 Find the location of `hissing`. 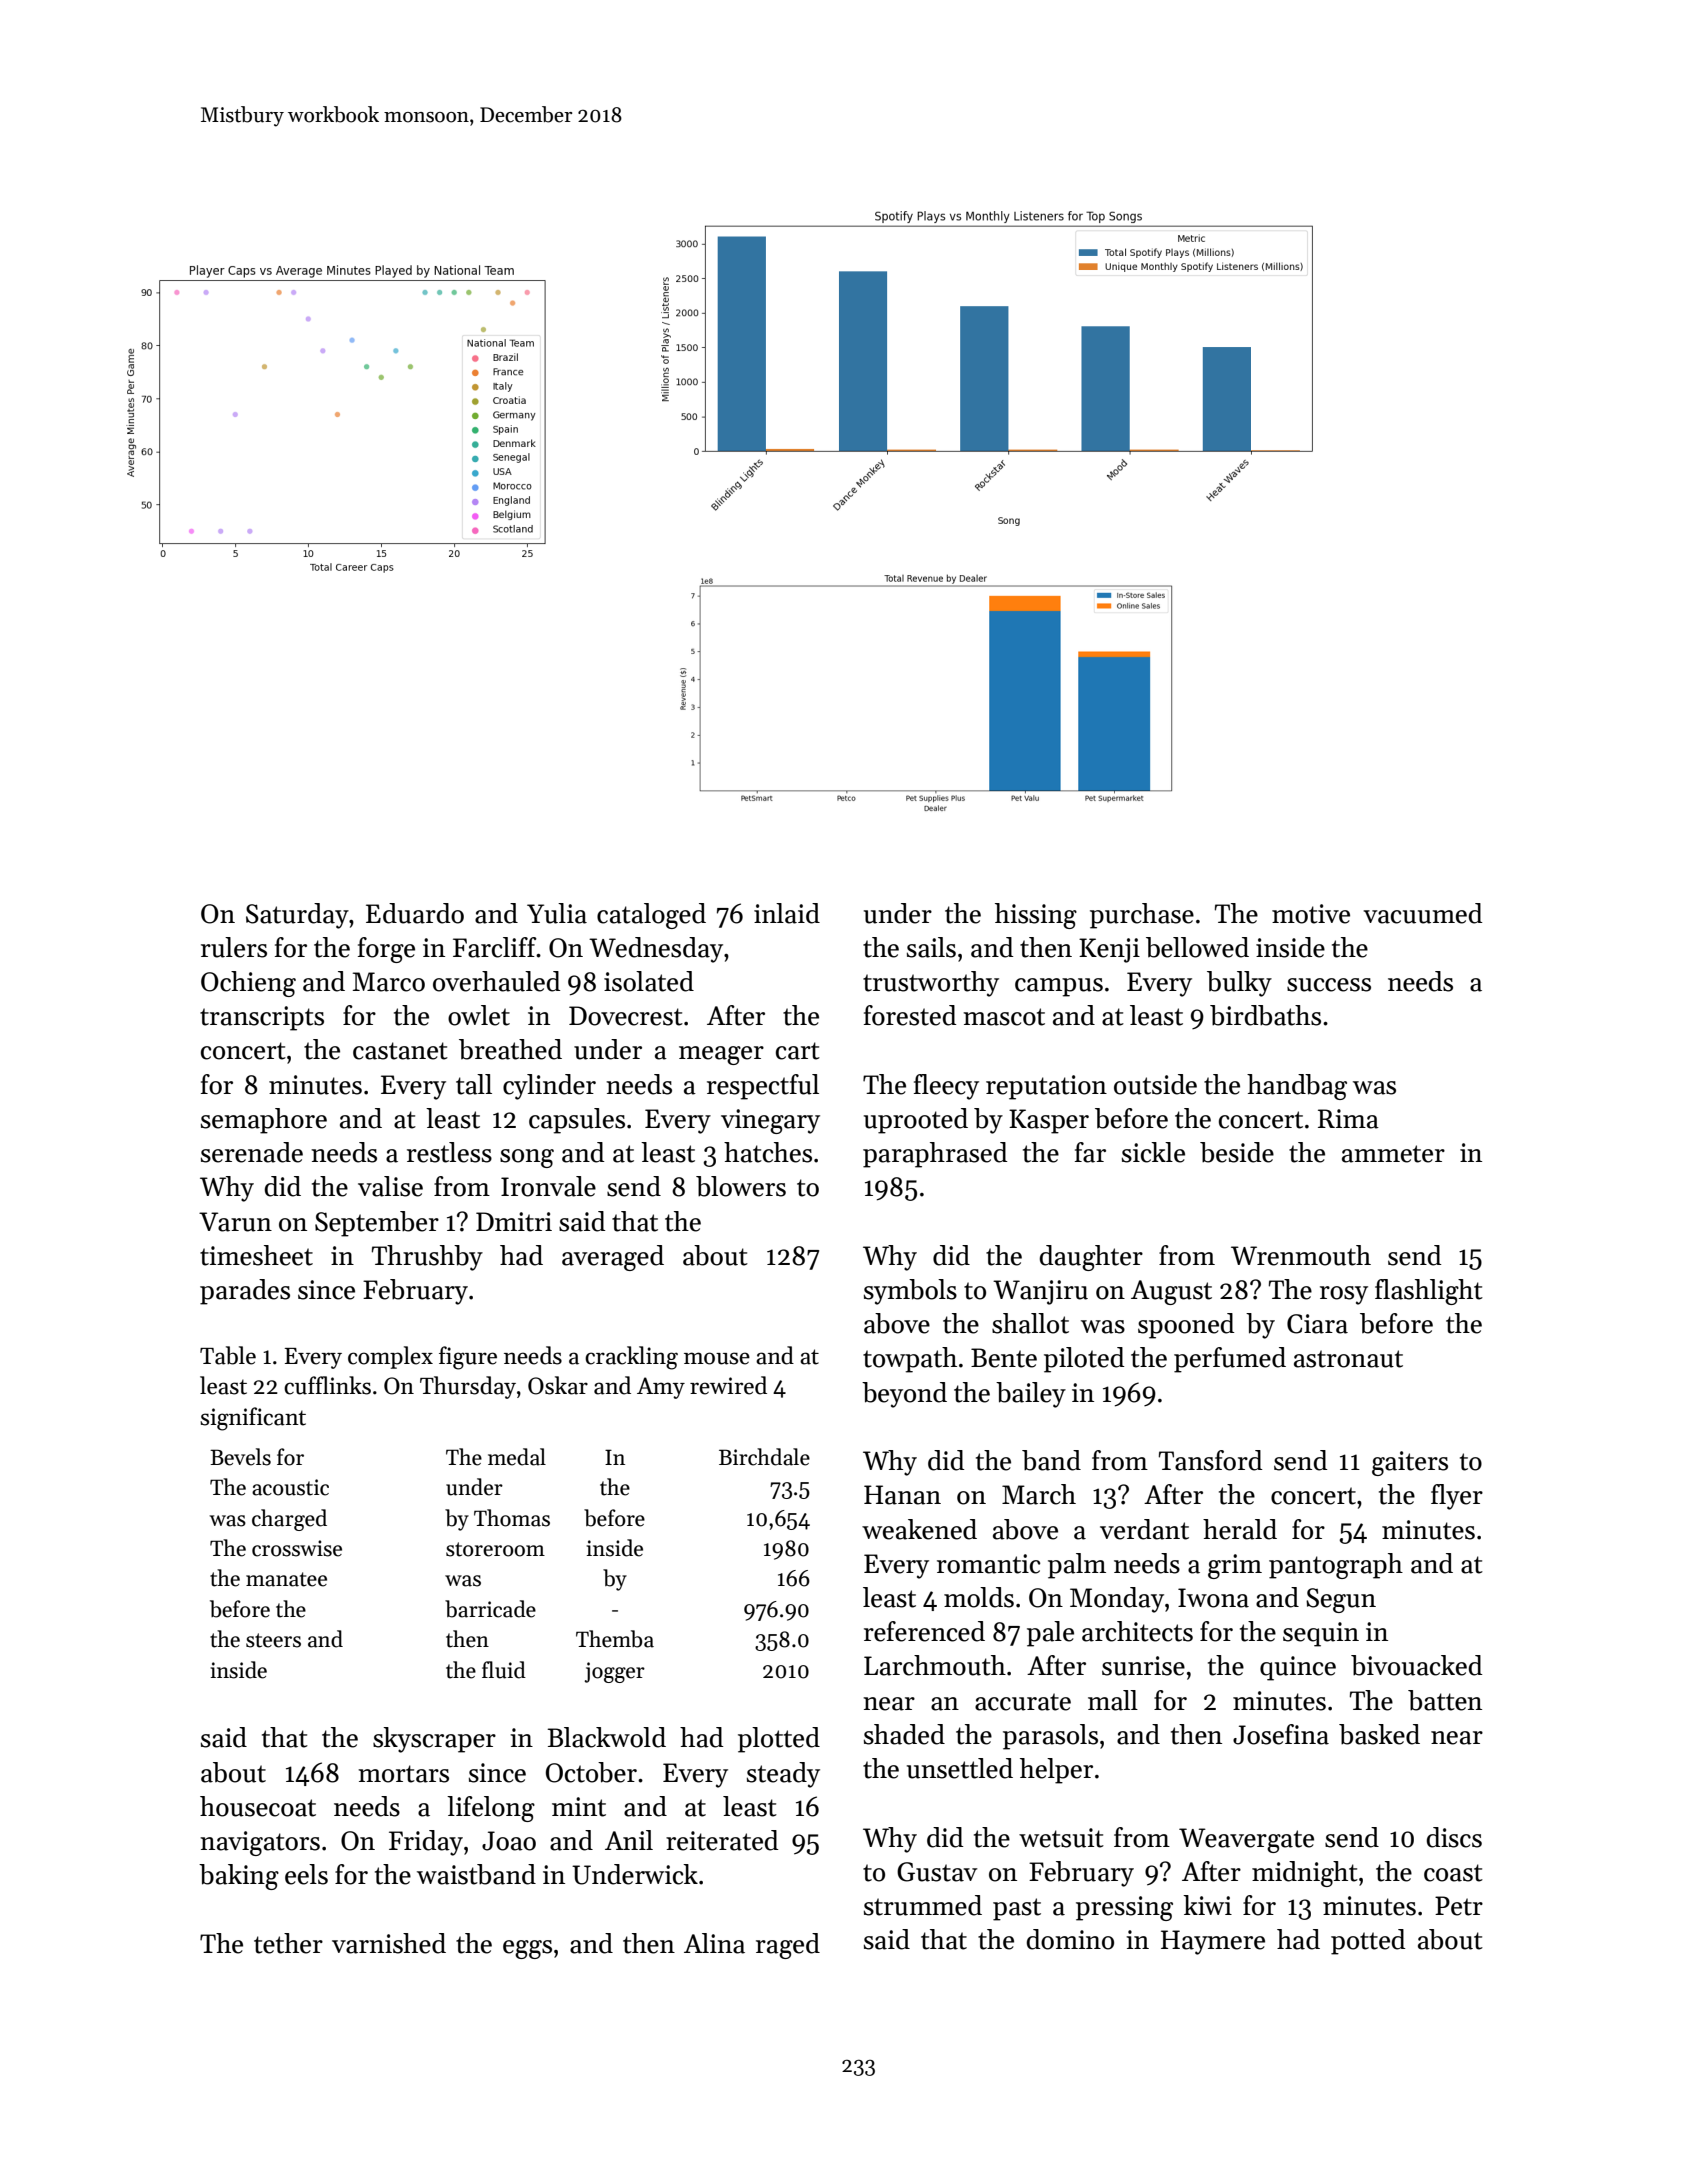

hissing is located at coordinates (1036, 916).
